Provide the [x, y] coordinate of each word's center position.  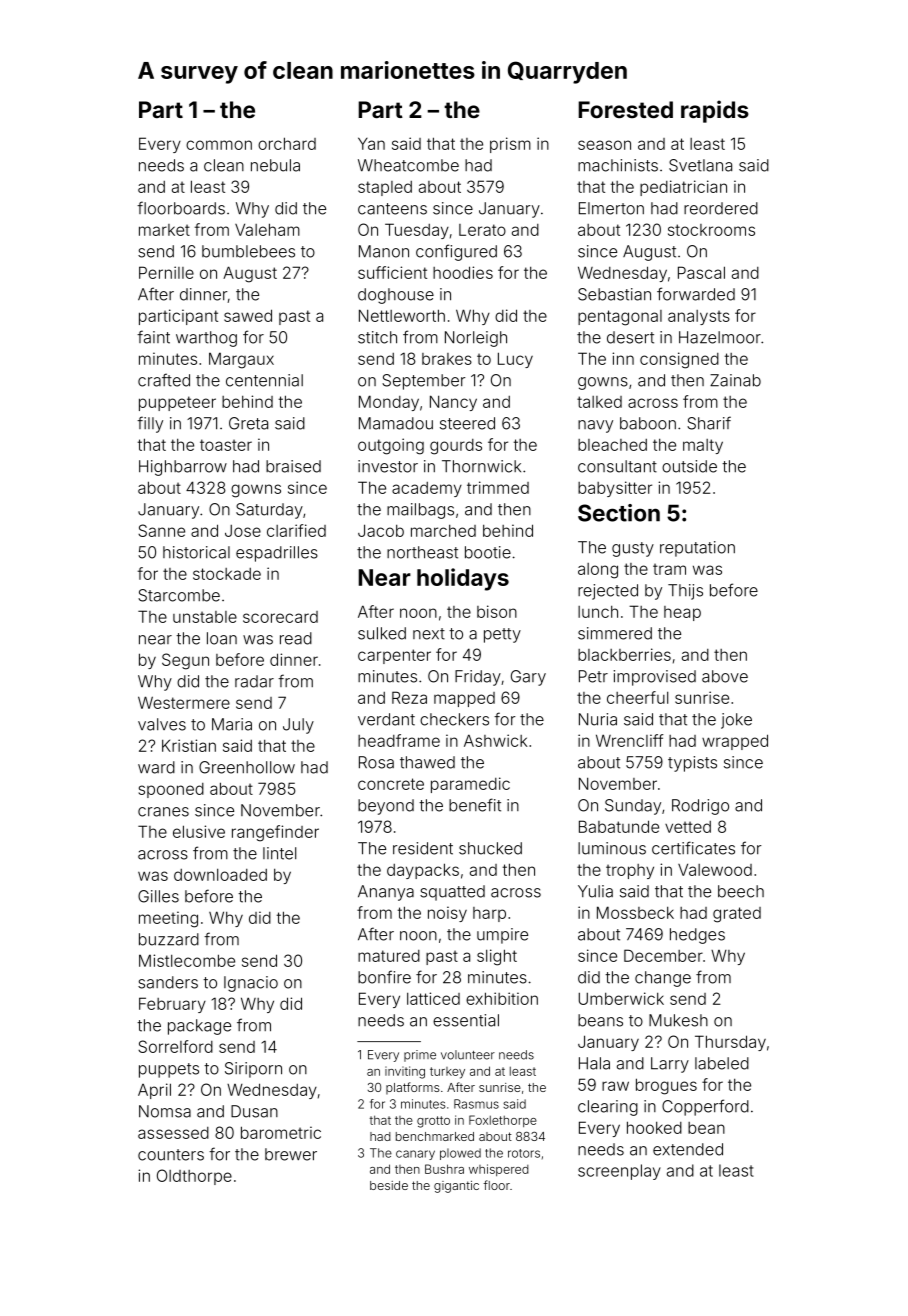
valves [162, 724]
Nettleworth [402, 315]
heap [682, 613]
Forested [625, 109]
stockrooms [711, 230]
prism [510, 145]
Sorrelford [175, 1046]
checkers [454, 719]
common [219, 145]
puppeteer [177, 403]
